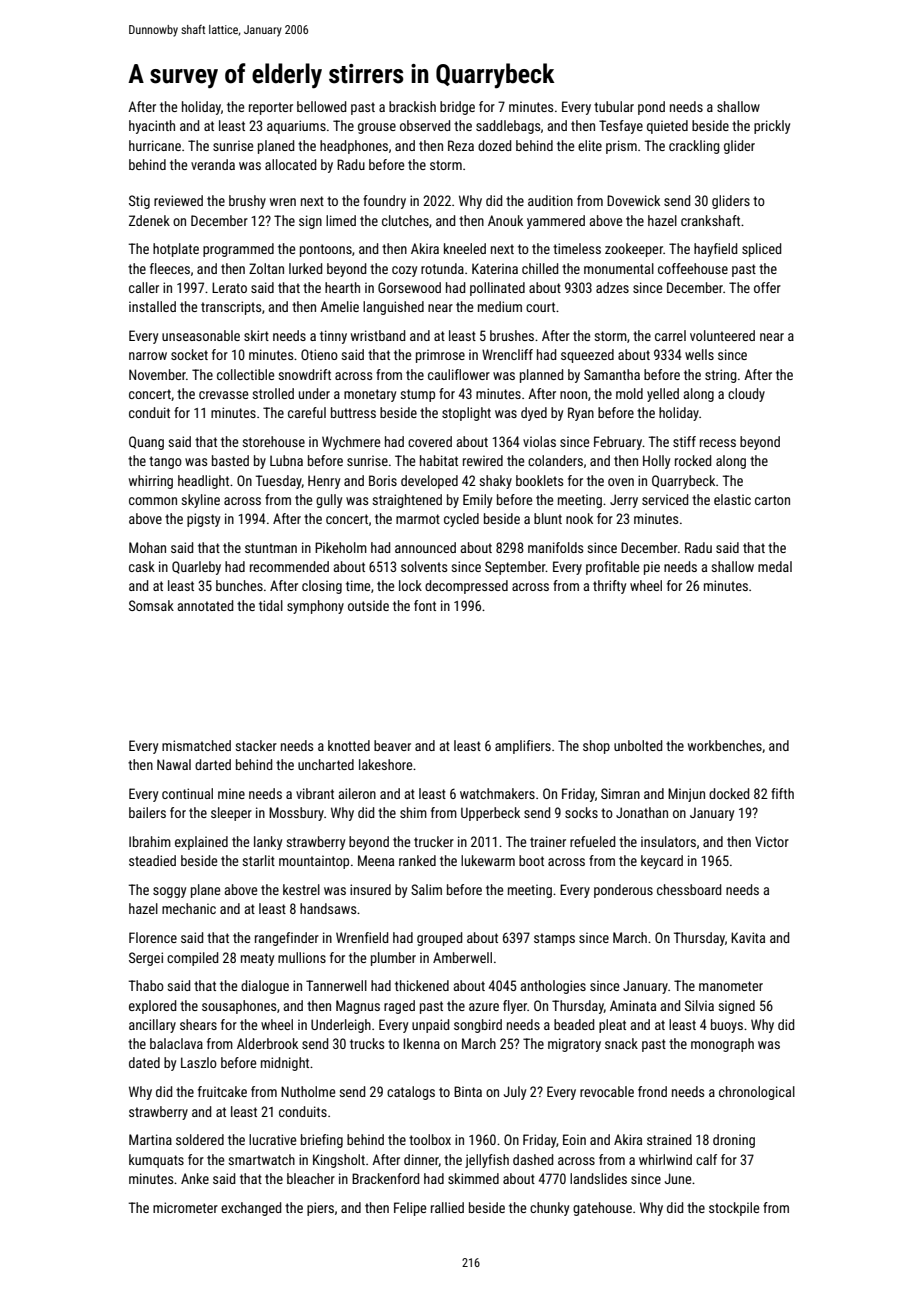  Describe the element at coordinates (782, 793) in the screenshot. I see `fifth` at that location.
